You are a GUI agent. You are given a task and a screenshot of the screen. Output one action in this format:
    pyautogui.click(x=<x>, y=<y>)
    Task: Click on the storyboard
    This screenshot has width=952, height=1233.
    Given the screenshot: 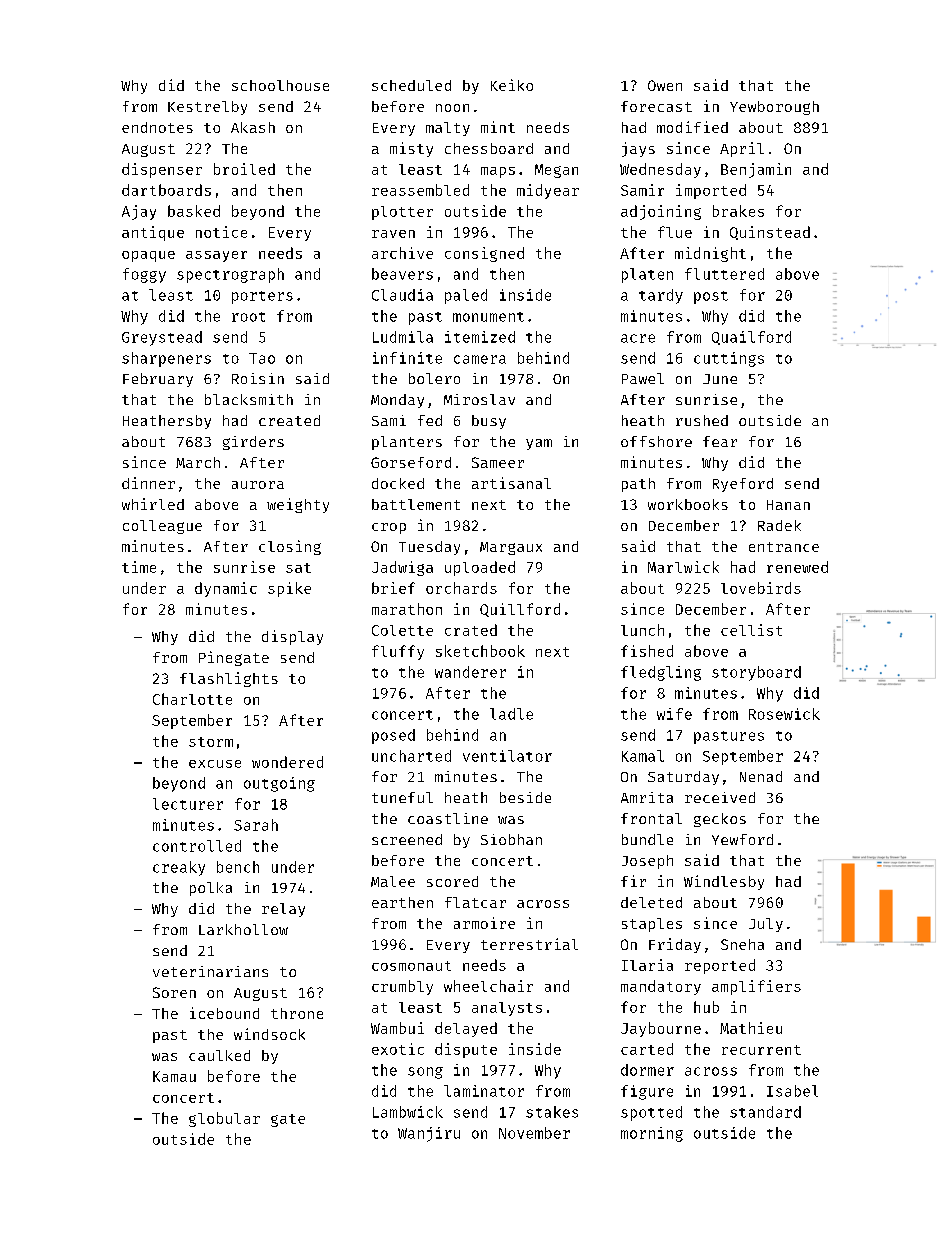 What is the action you would take?
    pyautogui.click(x=756, y=673)
